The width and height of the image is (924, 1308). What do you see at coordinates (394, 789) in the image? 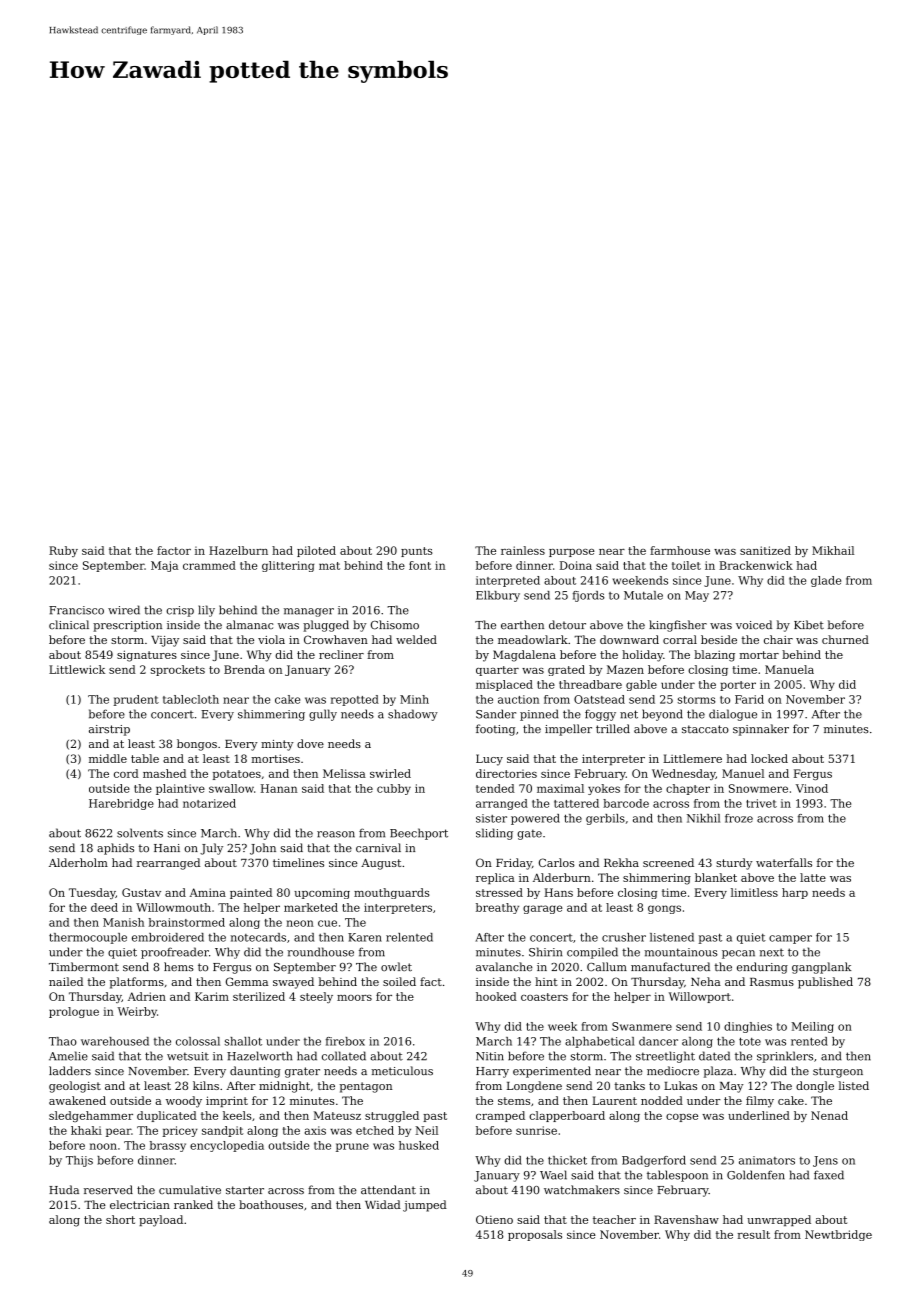
I see `cubby` at bounding box center [394, 789].
